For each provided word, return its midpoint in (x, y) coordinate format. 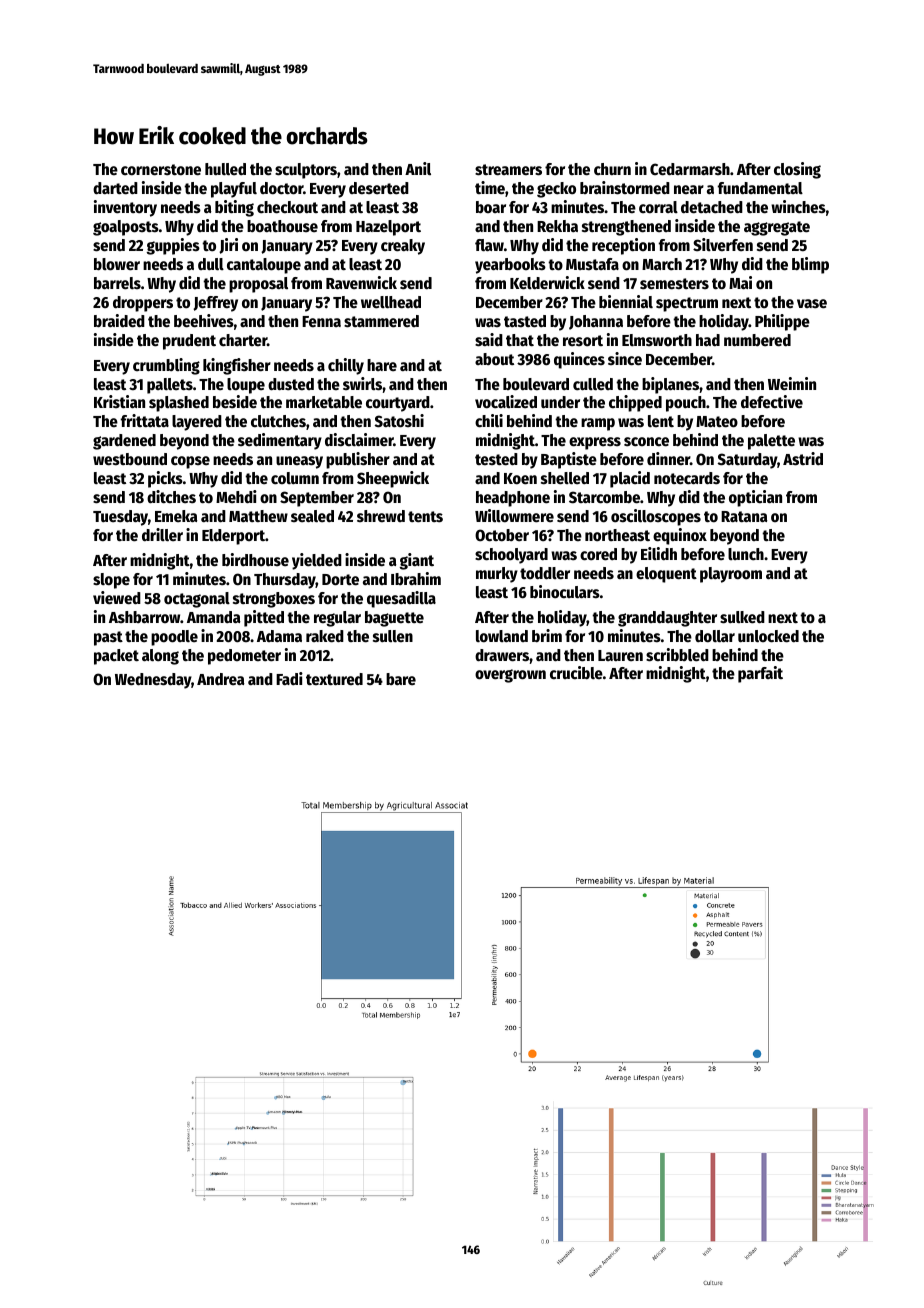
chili (489, 421)
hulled (225, 169)
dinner (668, 458)
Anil (418, 168)
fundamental (760, 188)
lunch (746, 554)
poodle (174, 638)
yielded (317, 561)
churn (612, 169)
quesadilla (401, 599)
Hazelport (388, 228)
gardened (124, 442)
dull (211, 264)
